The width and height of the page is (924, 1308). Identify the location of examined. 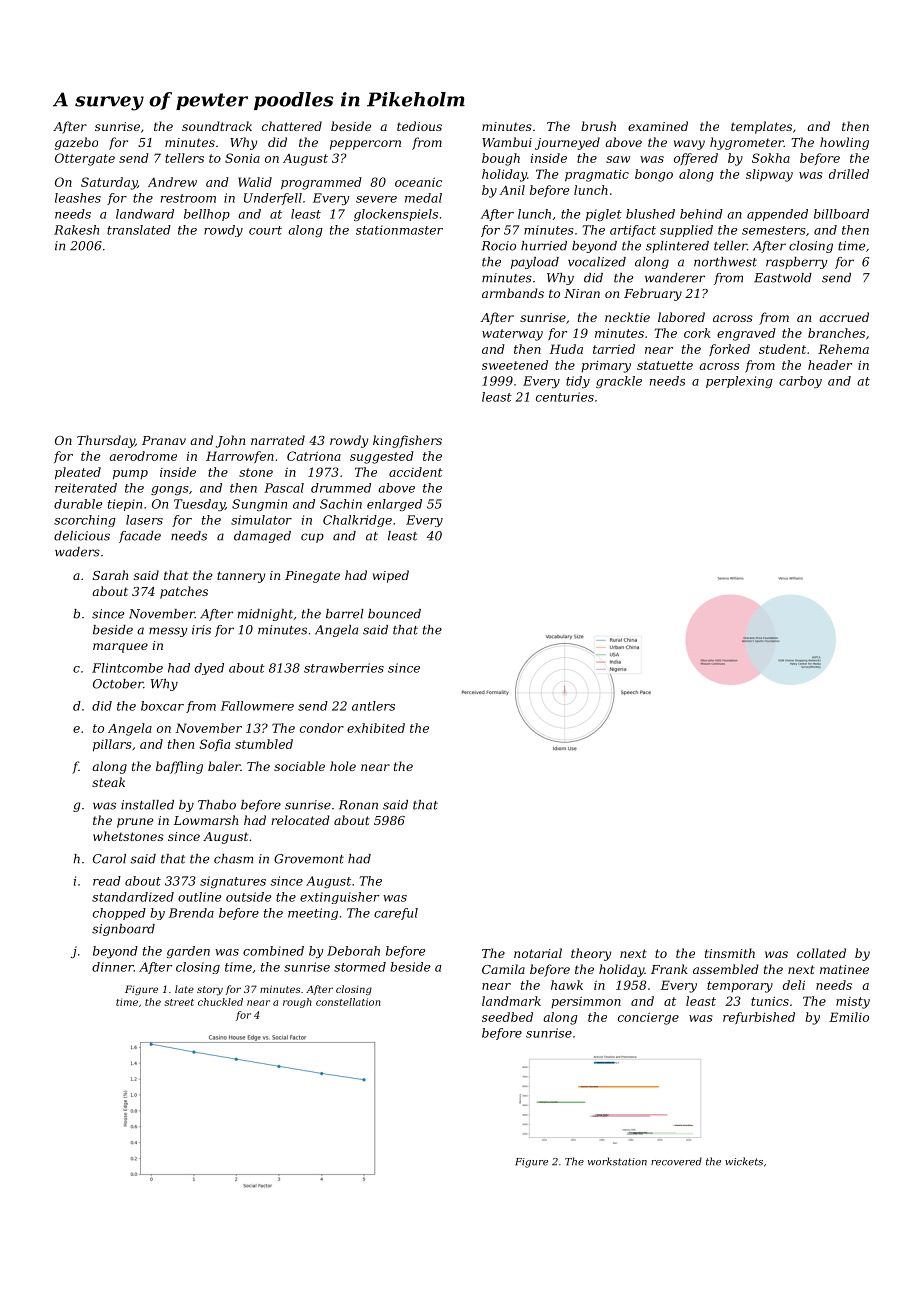
(658, 126).
